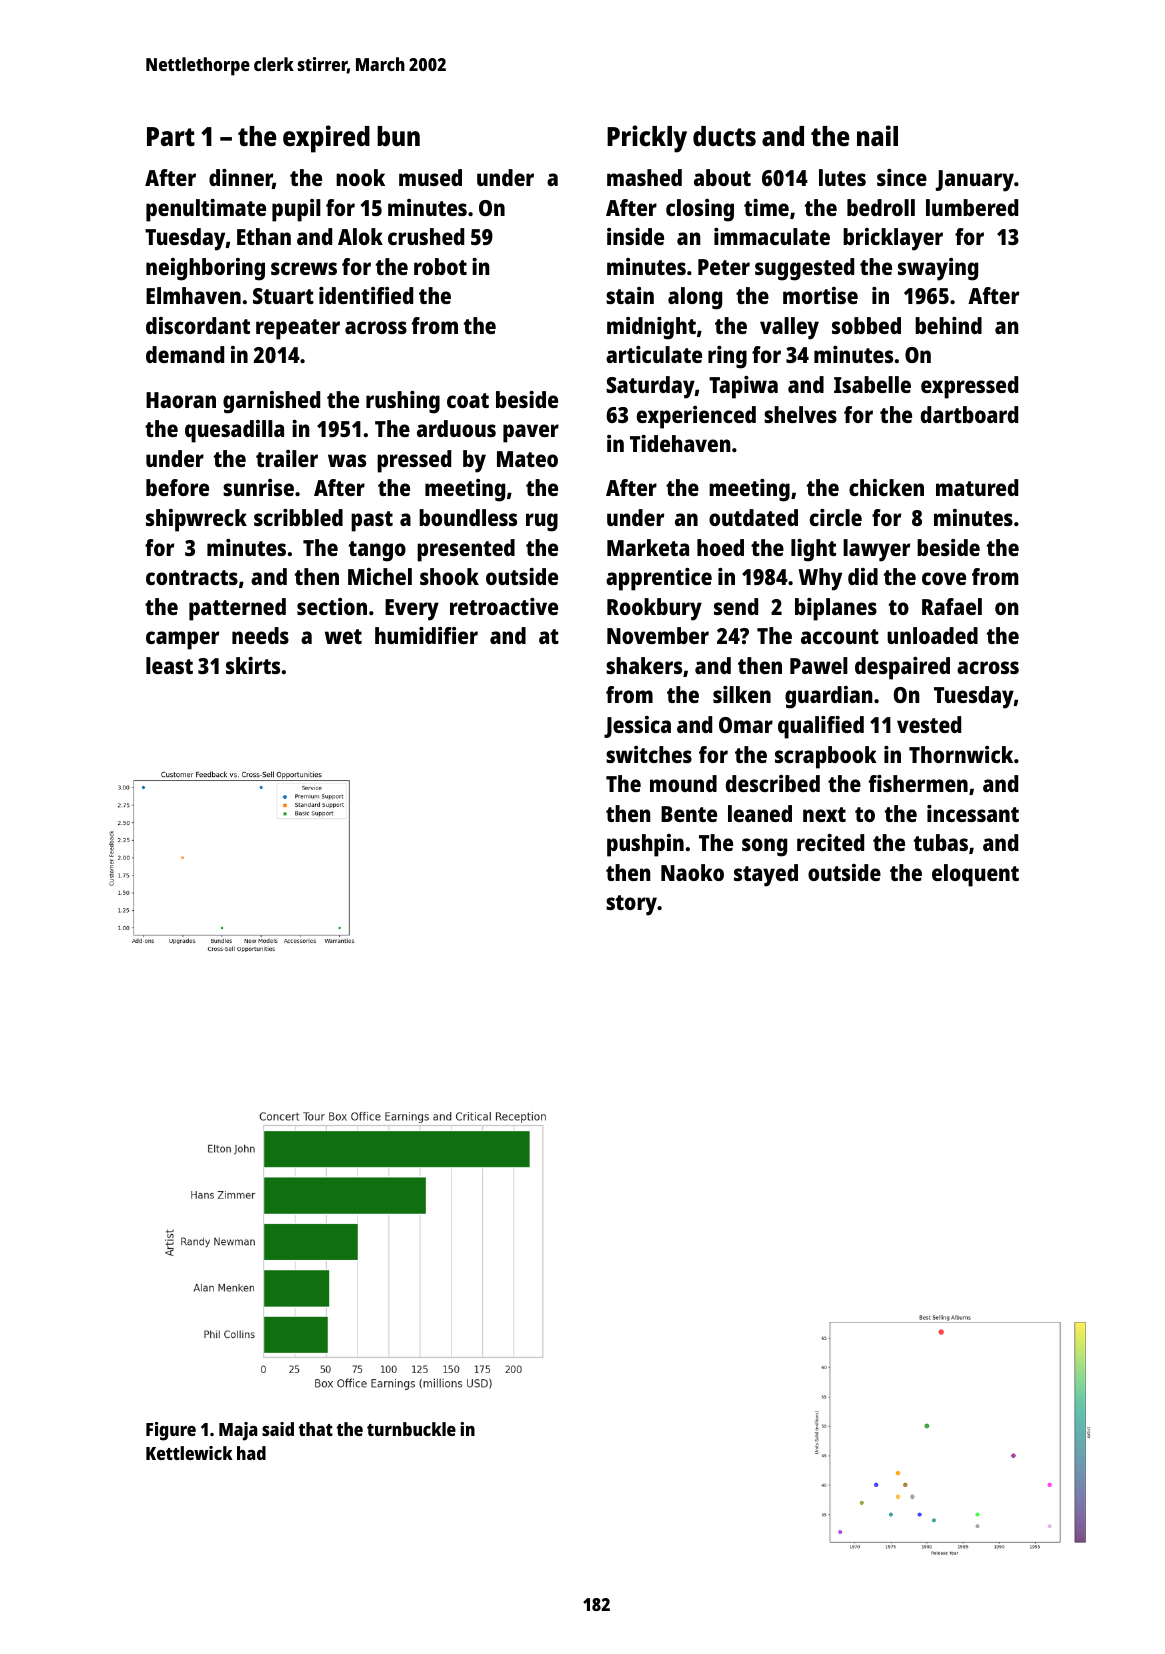  Describe the element at coordinates (315, 1429) in the image. I see `that` at that location.
